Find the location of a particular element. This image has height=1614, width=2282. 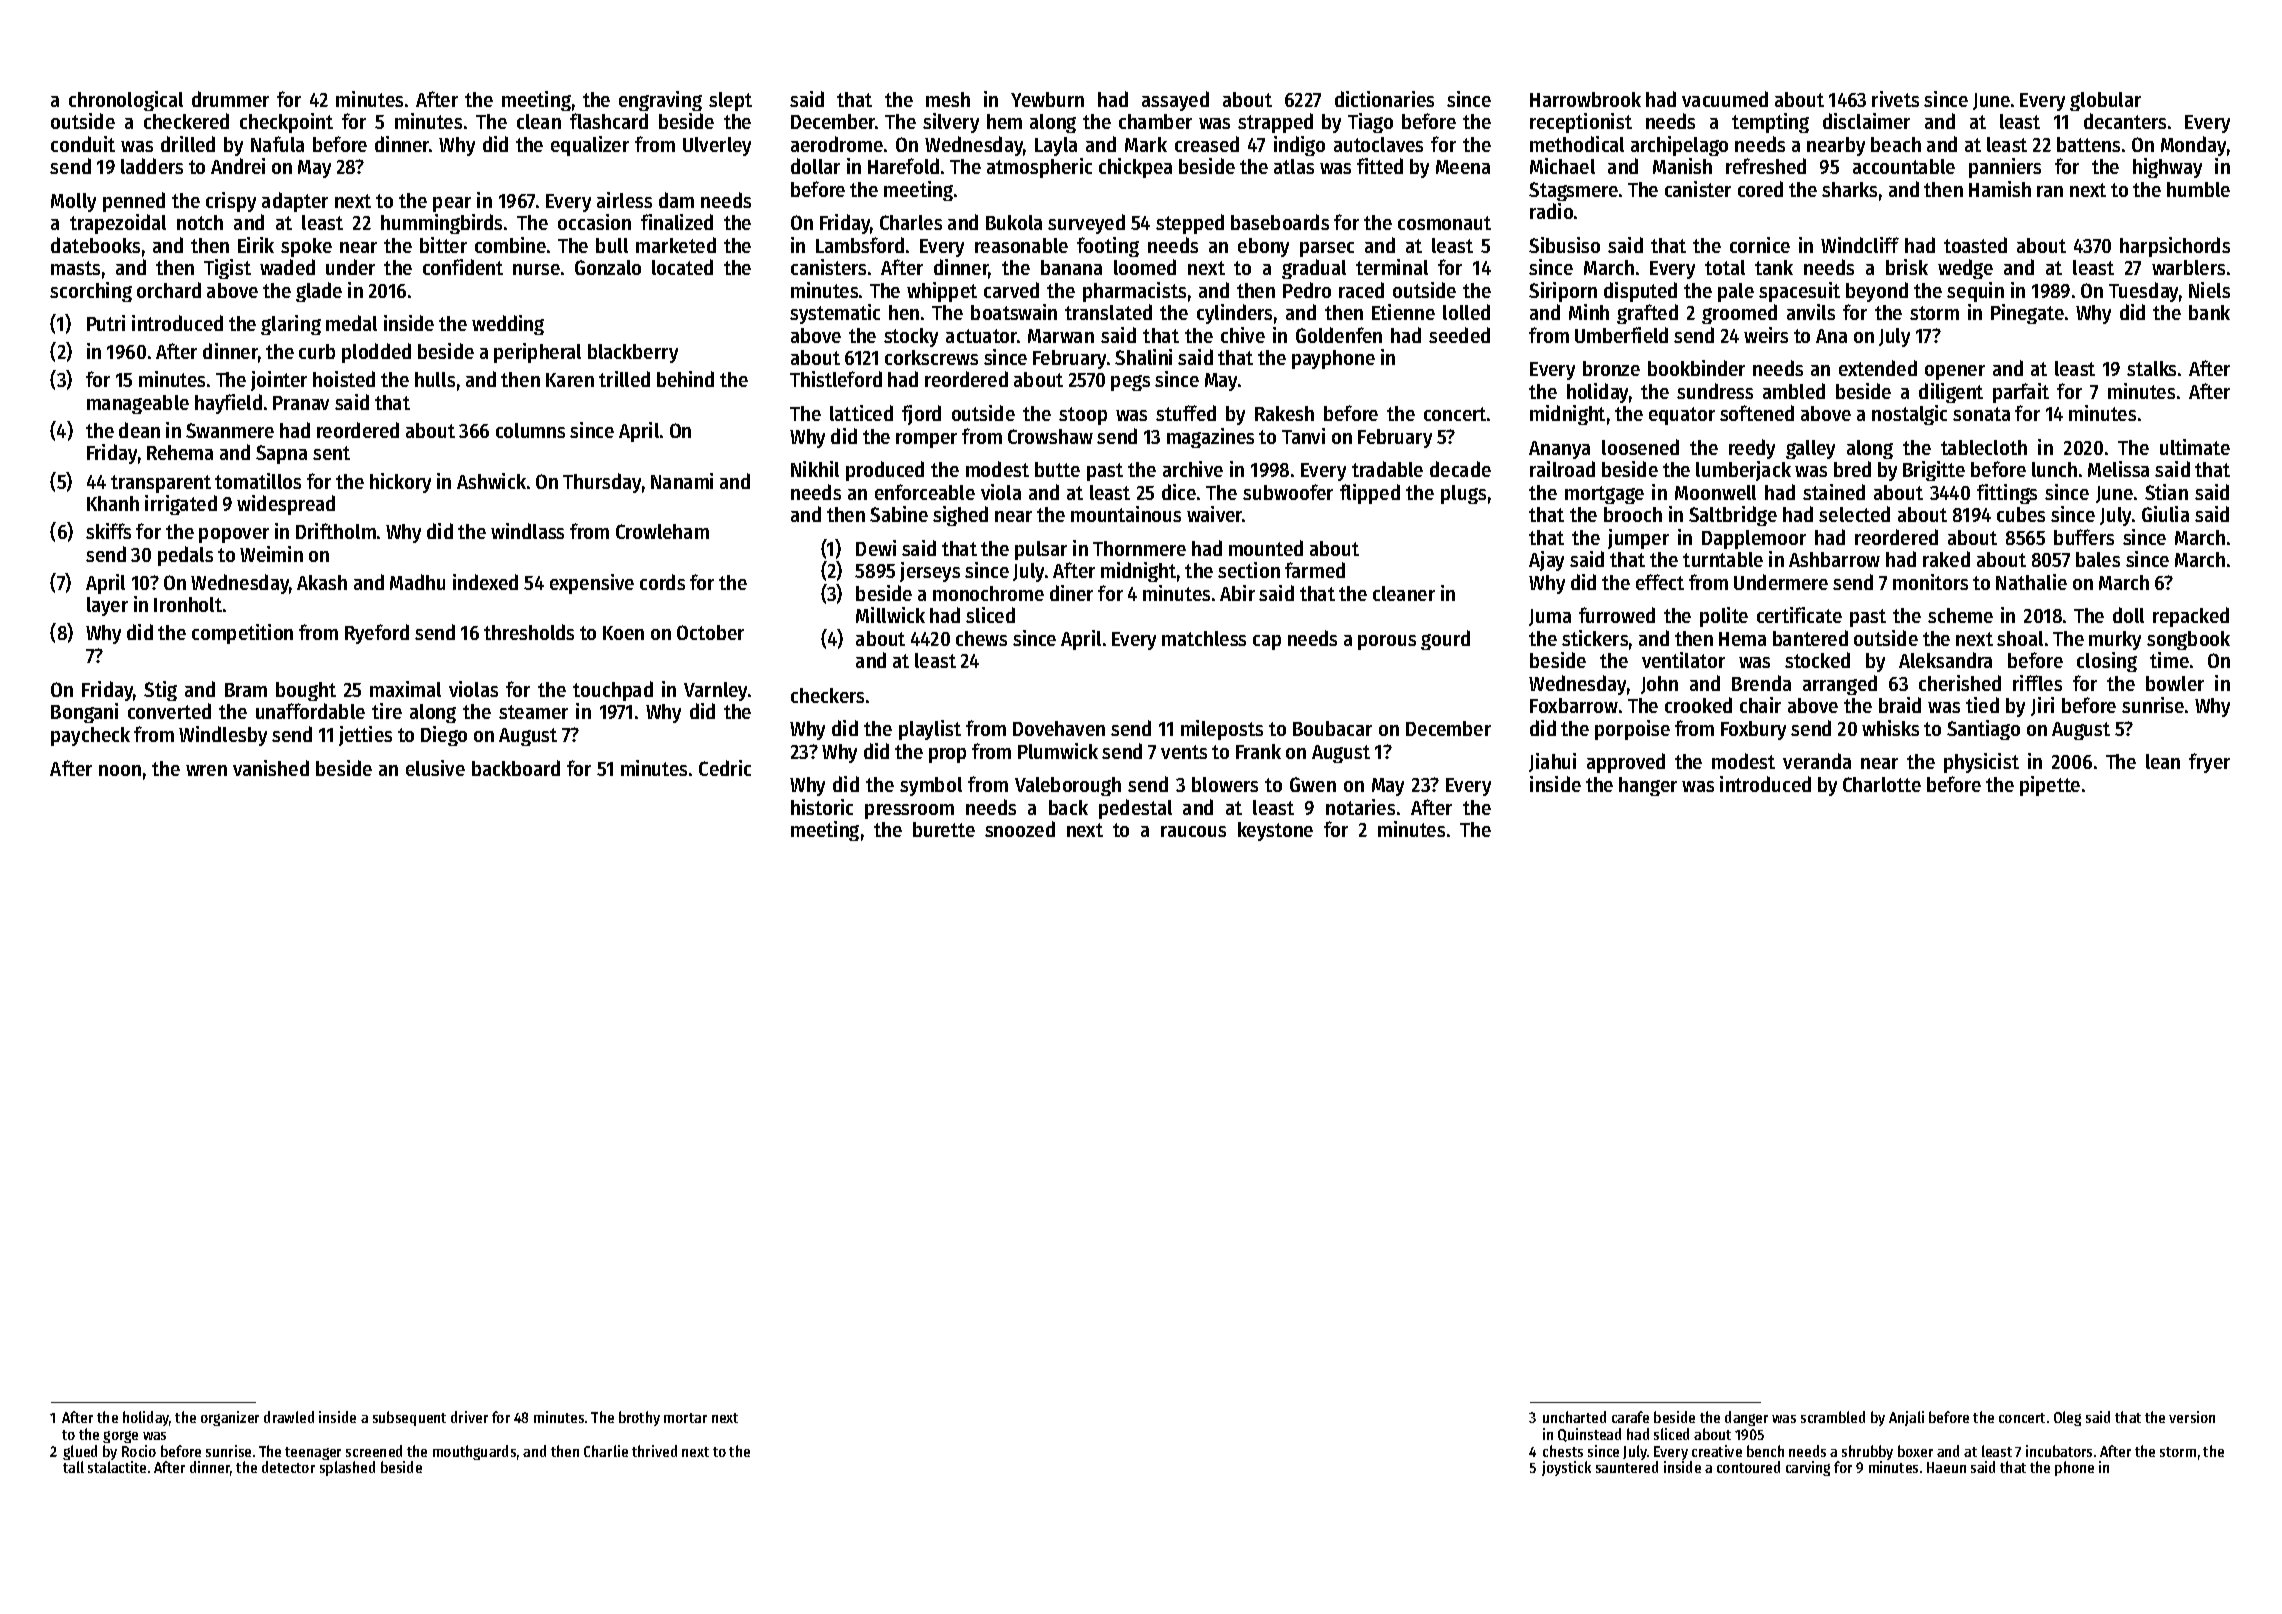

galley is located at coordinates (1810, 449).
